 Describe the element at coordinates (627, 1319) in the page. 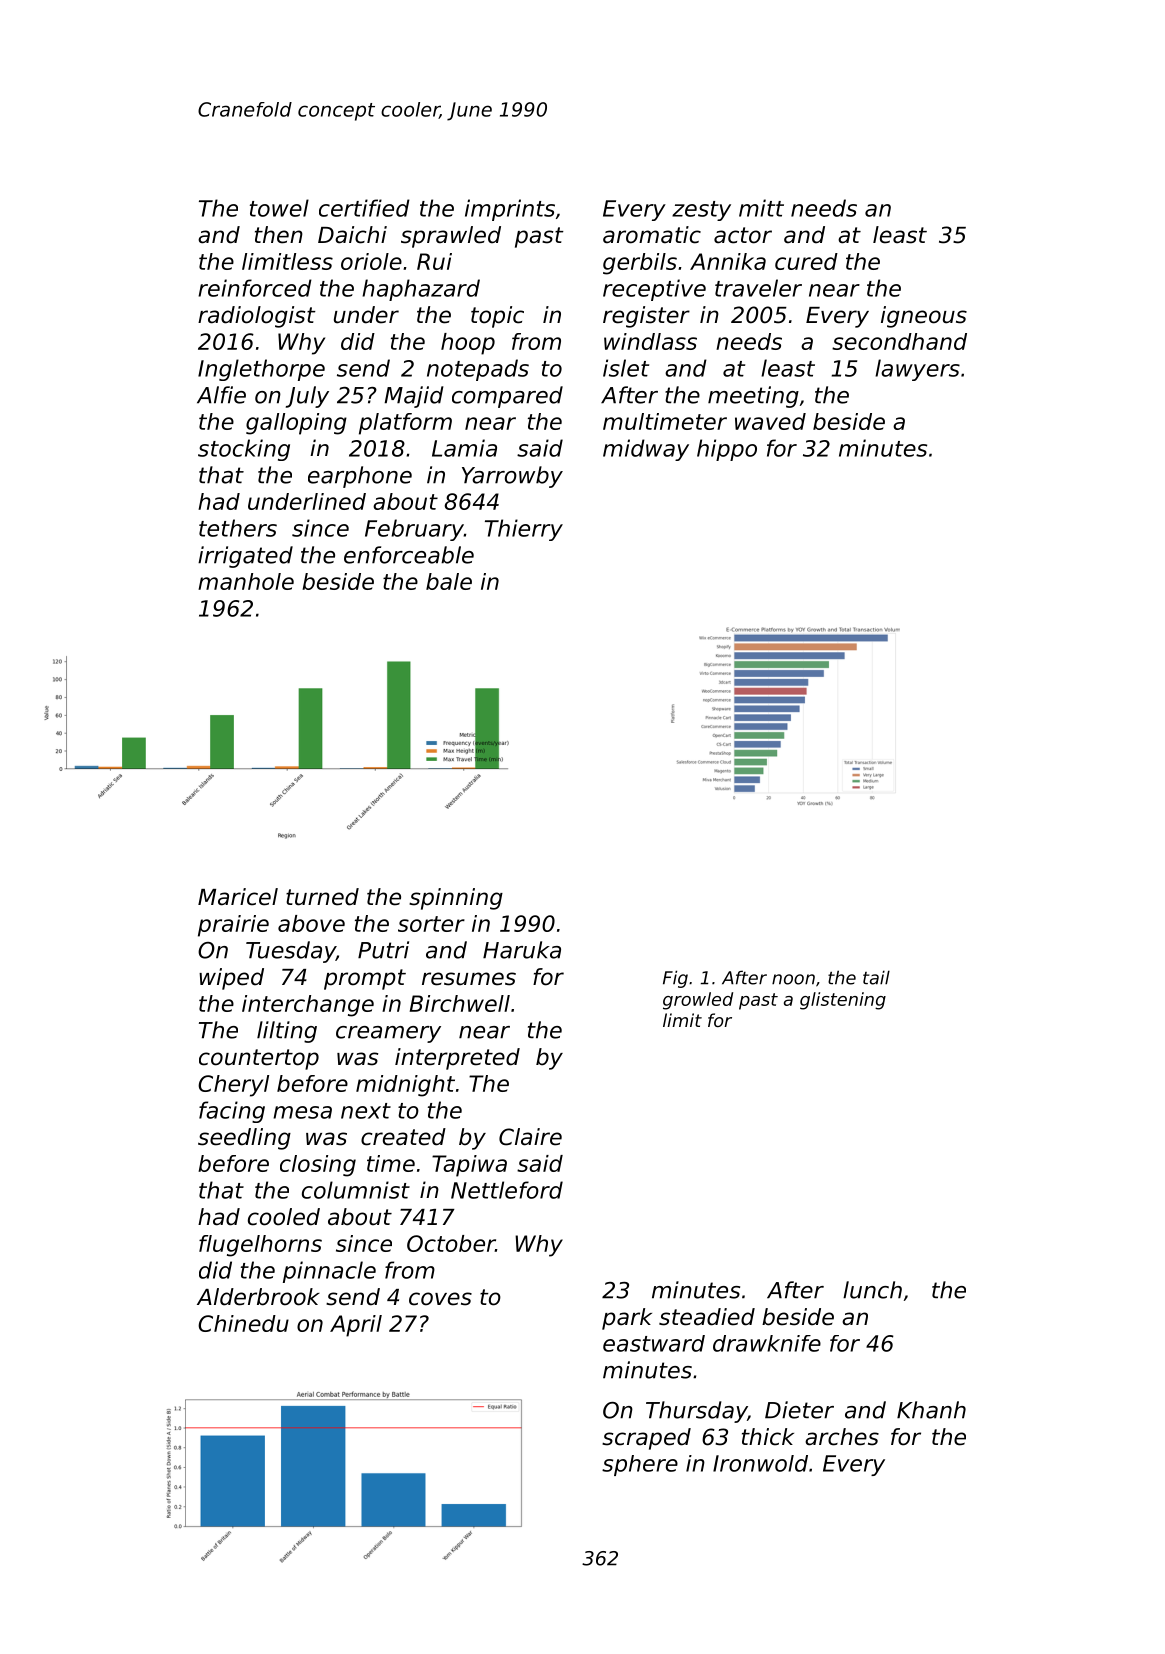

I see `park` at that location.
